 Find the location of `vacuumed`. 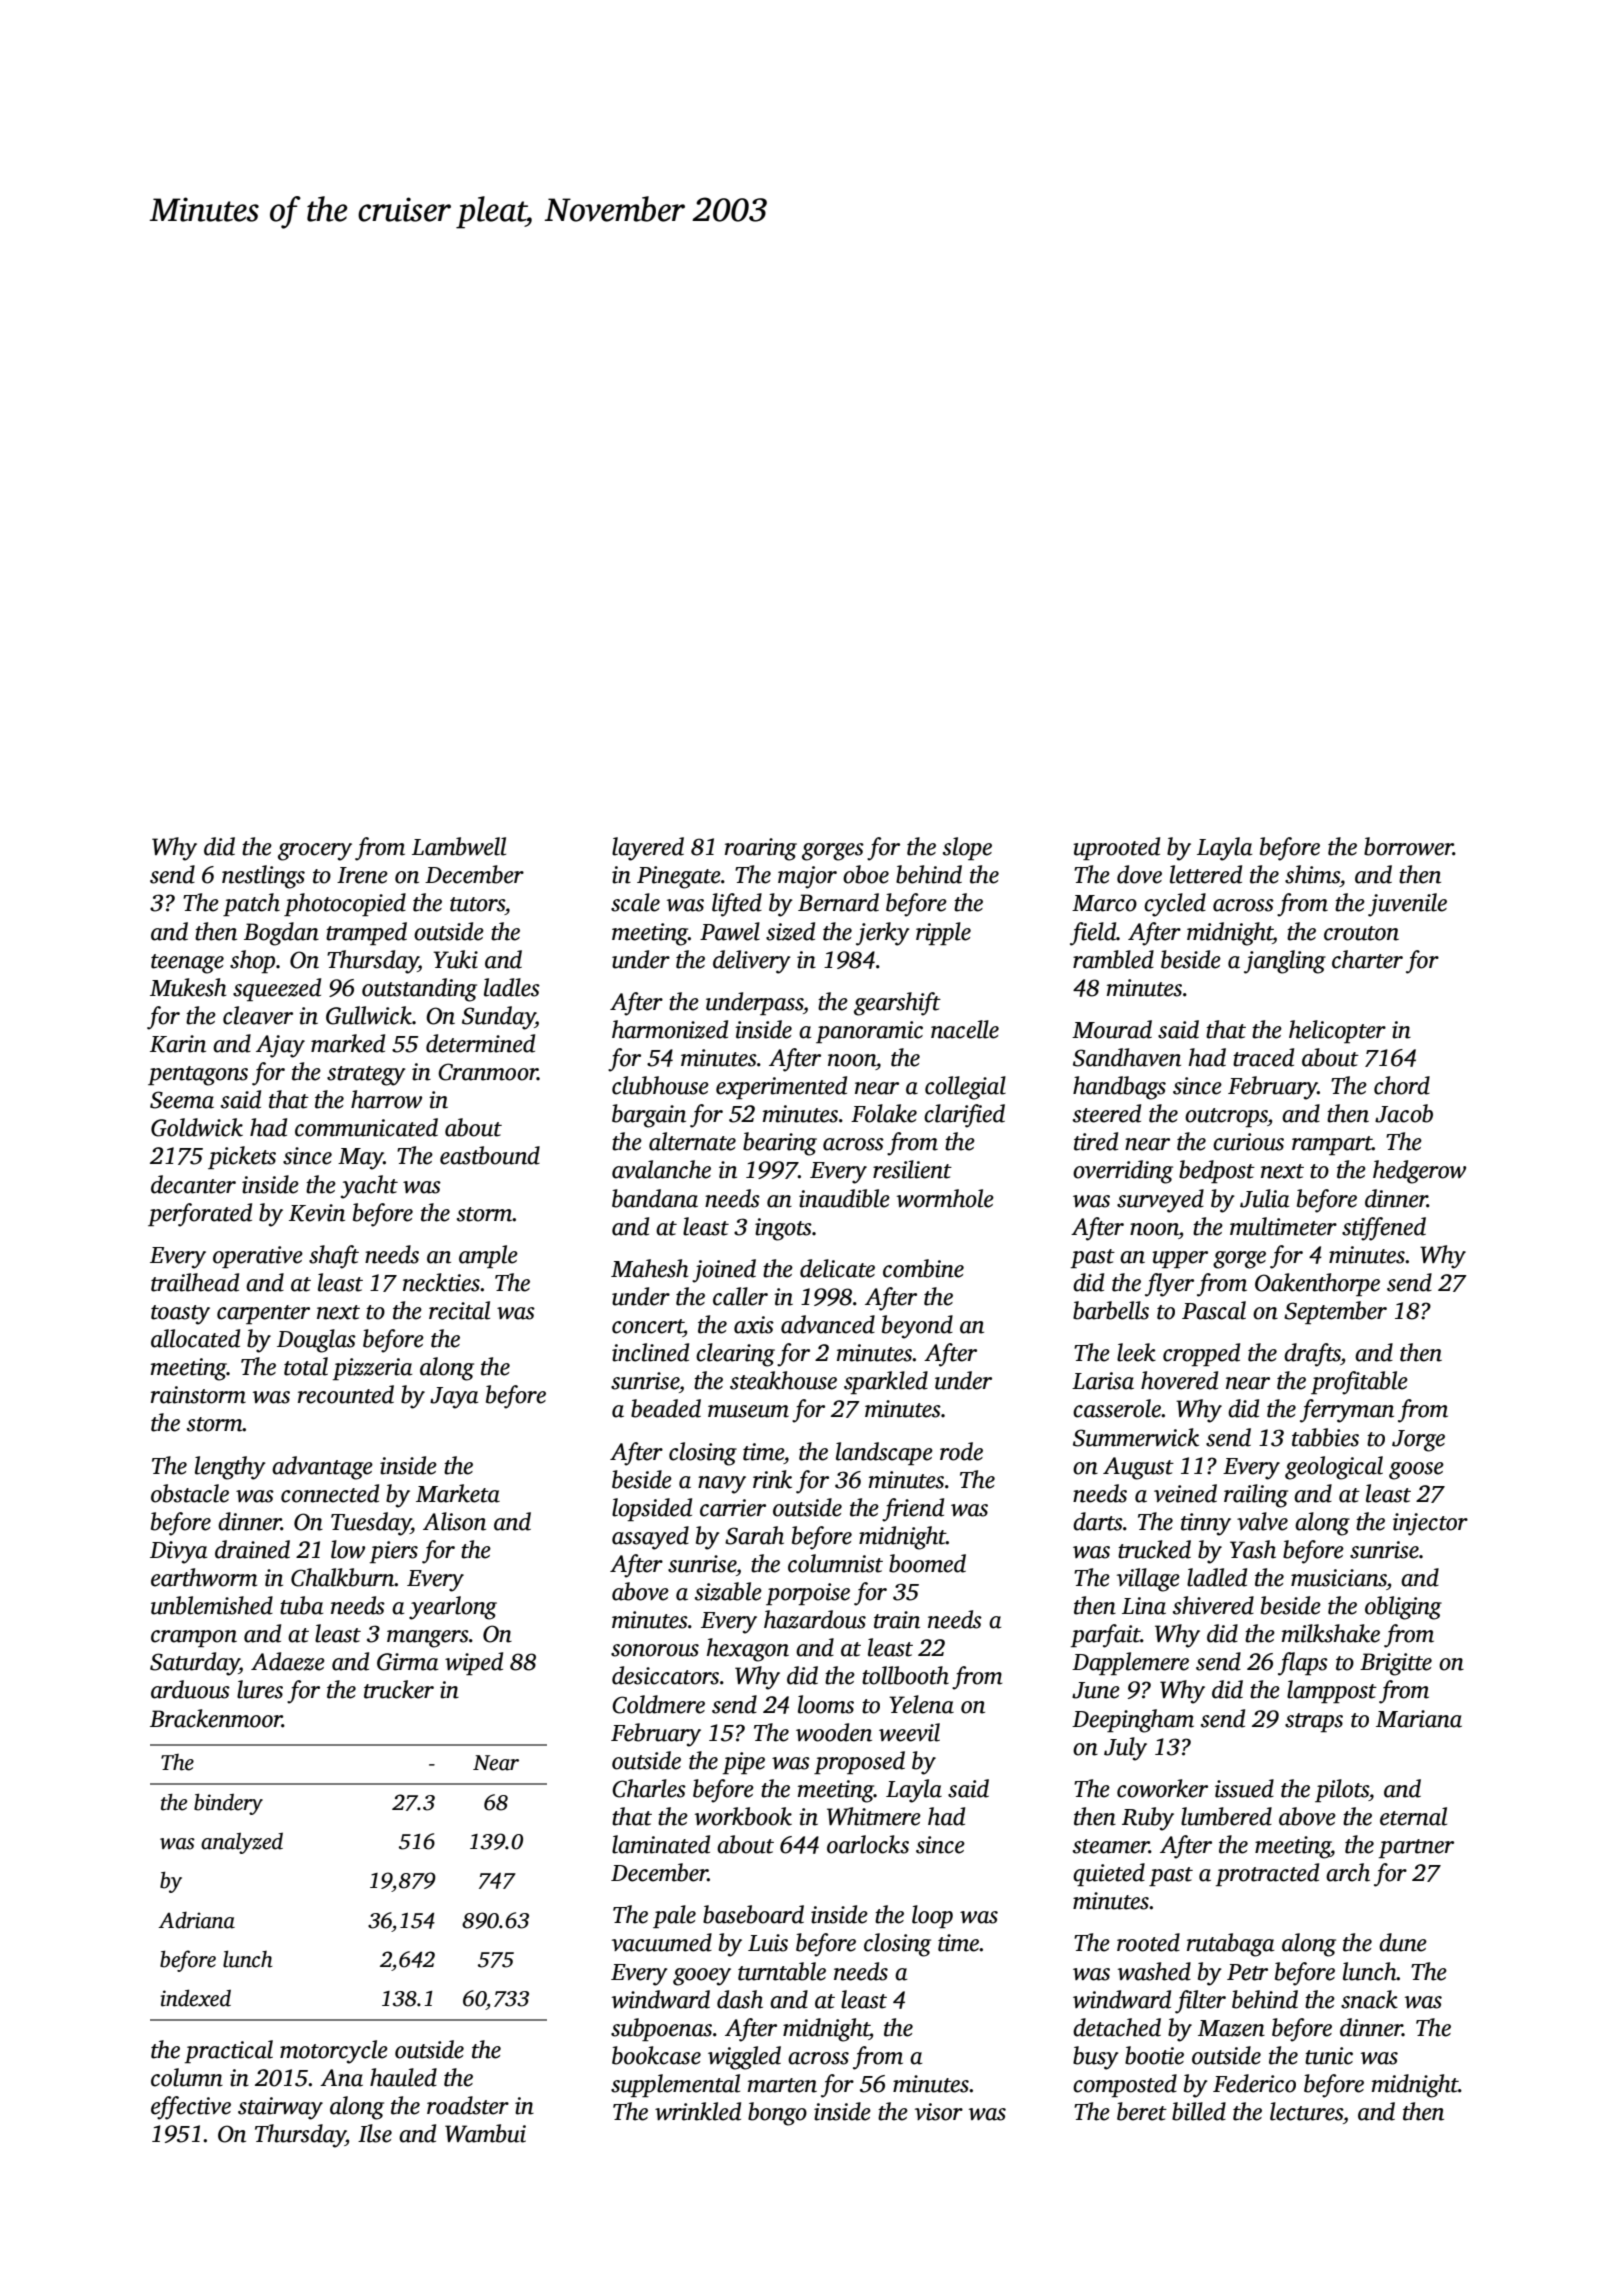

vacuumed is located at coordinates (662, 1942).
